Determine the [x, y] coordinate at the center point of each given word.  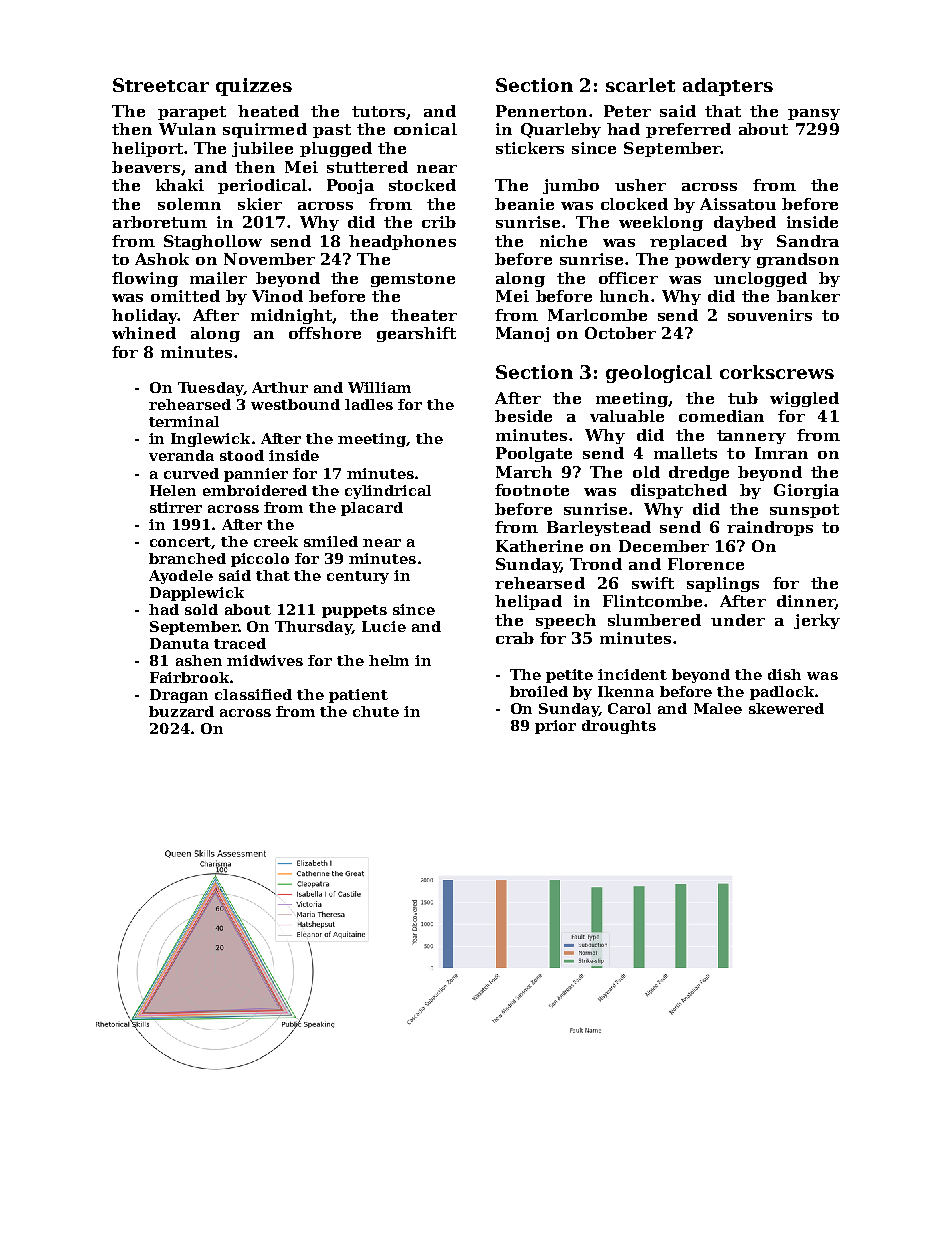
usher [640, 185]
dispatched [679, 491]
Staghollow [213, 242]
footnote [532, 490]
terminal [184, 421]
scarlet [640, 85]
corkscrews [777, 372]
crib [439, 222]
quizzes [254, 87]
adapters [728, 87]
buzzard [181, 711]
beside [523, 416]
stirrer [176, 507]
